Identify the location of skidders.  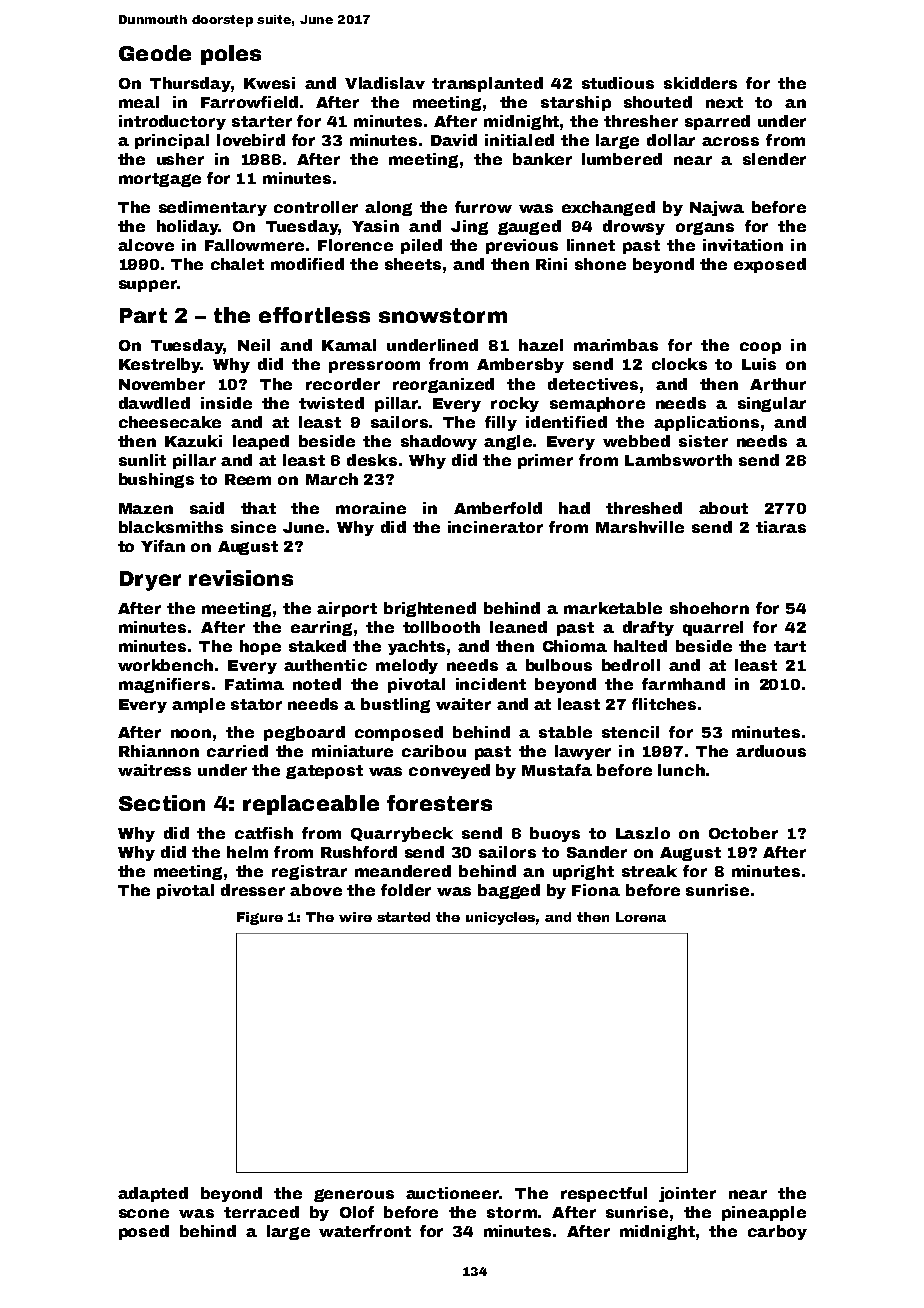
(700, 83).
